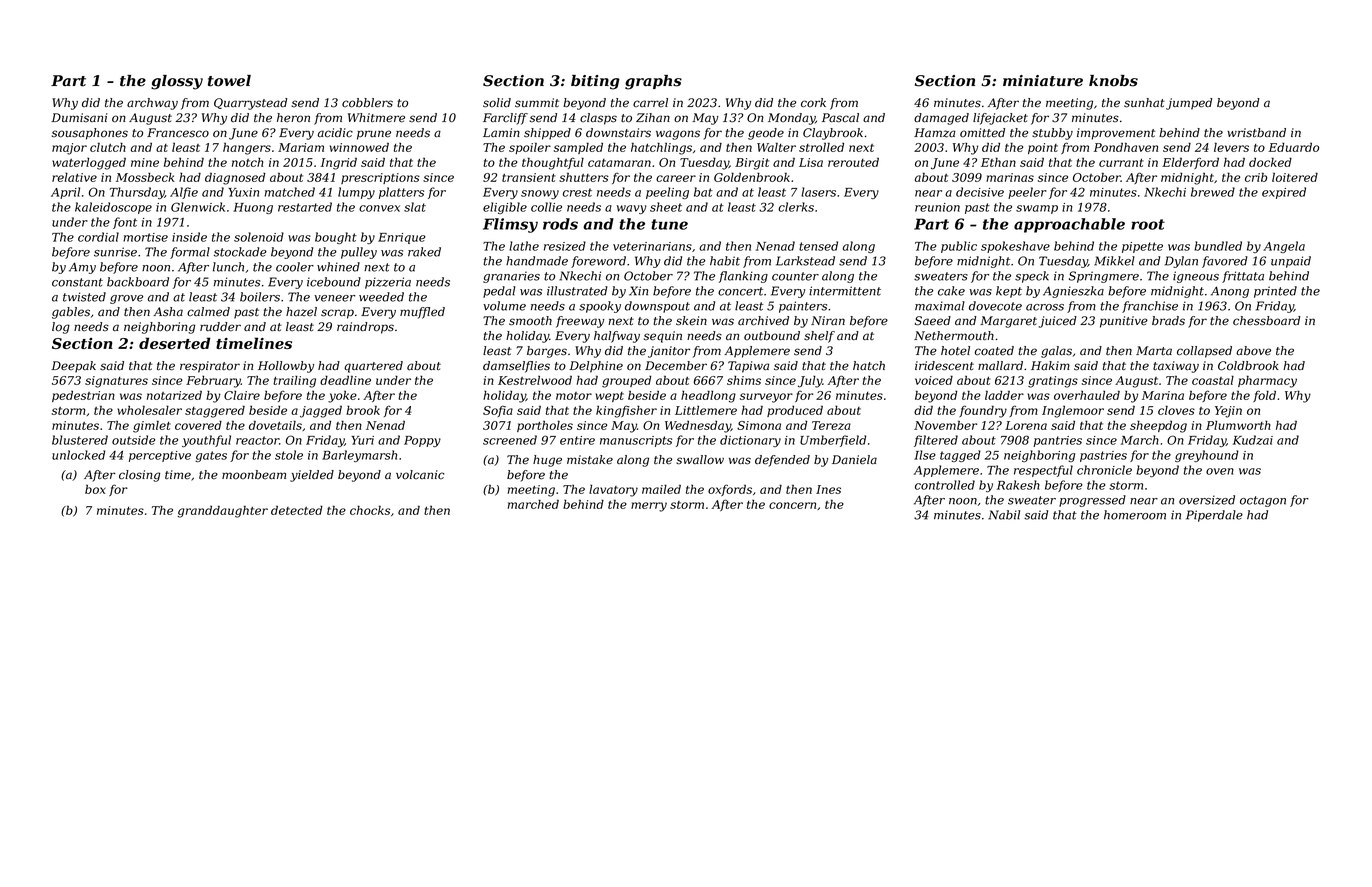 This screenshot has height=887, width=1372. Describe the element at coordinates (71, 313) in the screenshot. I see `gables` at that location.
